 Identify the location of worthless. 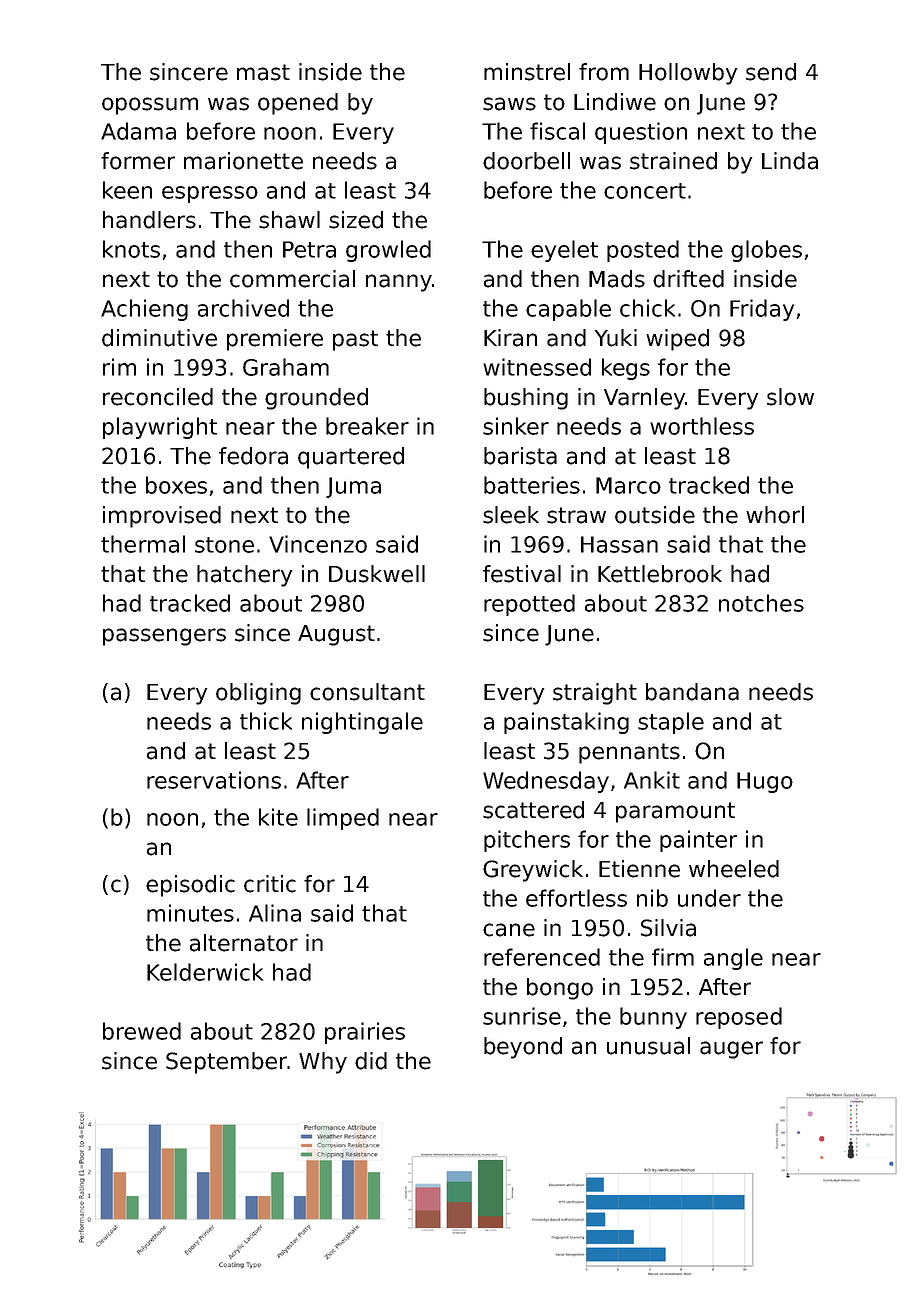
(702, 426).
